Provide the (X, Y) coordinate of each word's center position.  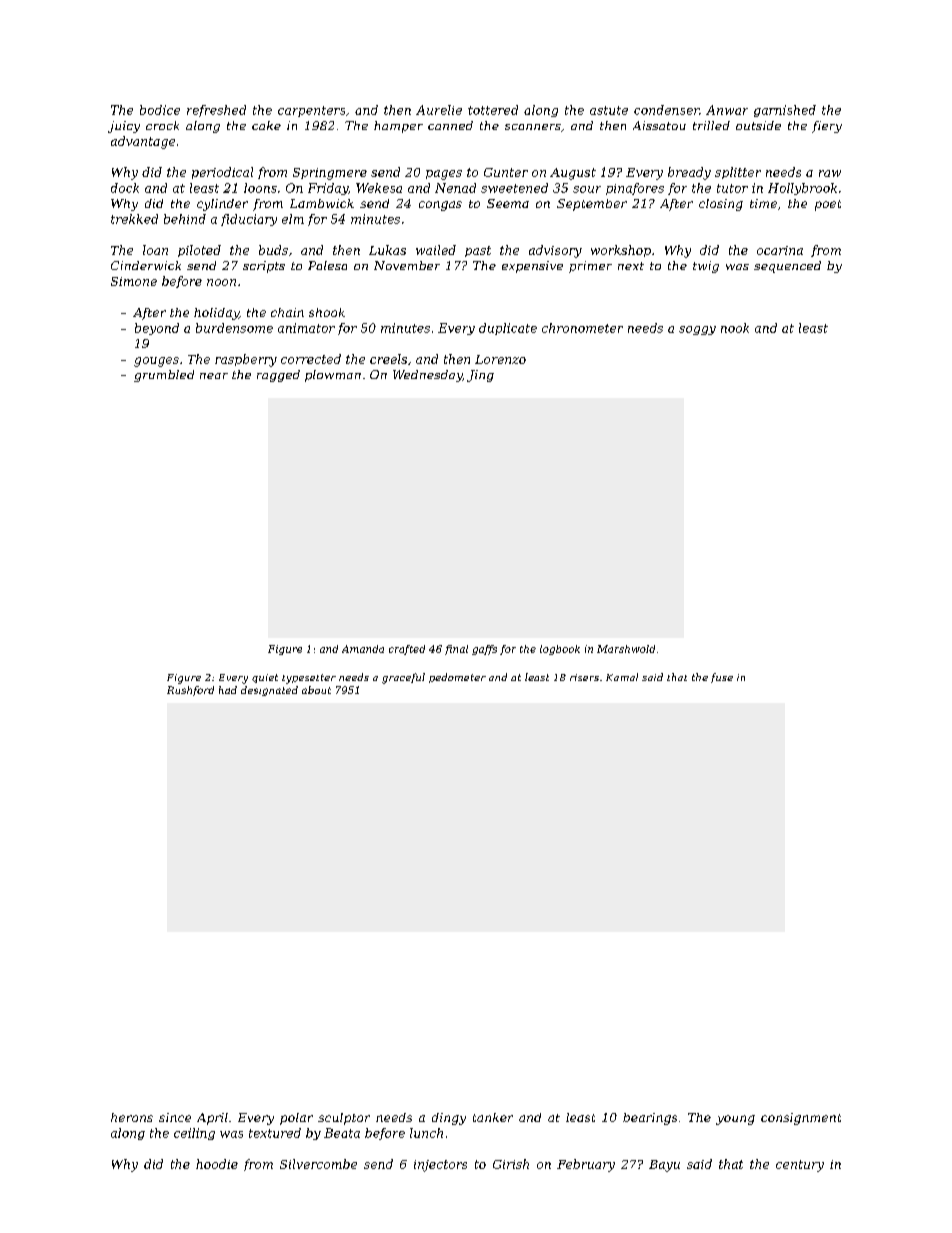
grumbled (164, 376)
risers (584, 677)
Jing (480, 376)
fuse (722, 678)
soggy (697, 330)
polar (296, 1119)
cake (266, 125)
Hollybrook (802, 189)
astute (609, 110)
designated (269, 691)
